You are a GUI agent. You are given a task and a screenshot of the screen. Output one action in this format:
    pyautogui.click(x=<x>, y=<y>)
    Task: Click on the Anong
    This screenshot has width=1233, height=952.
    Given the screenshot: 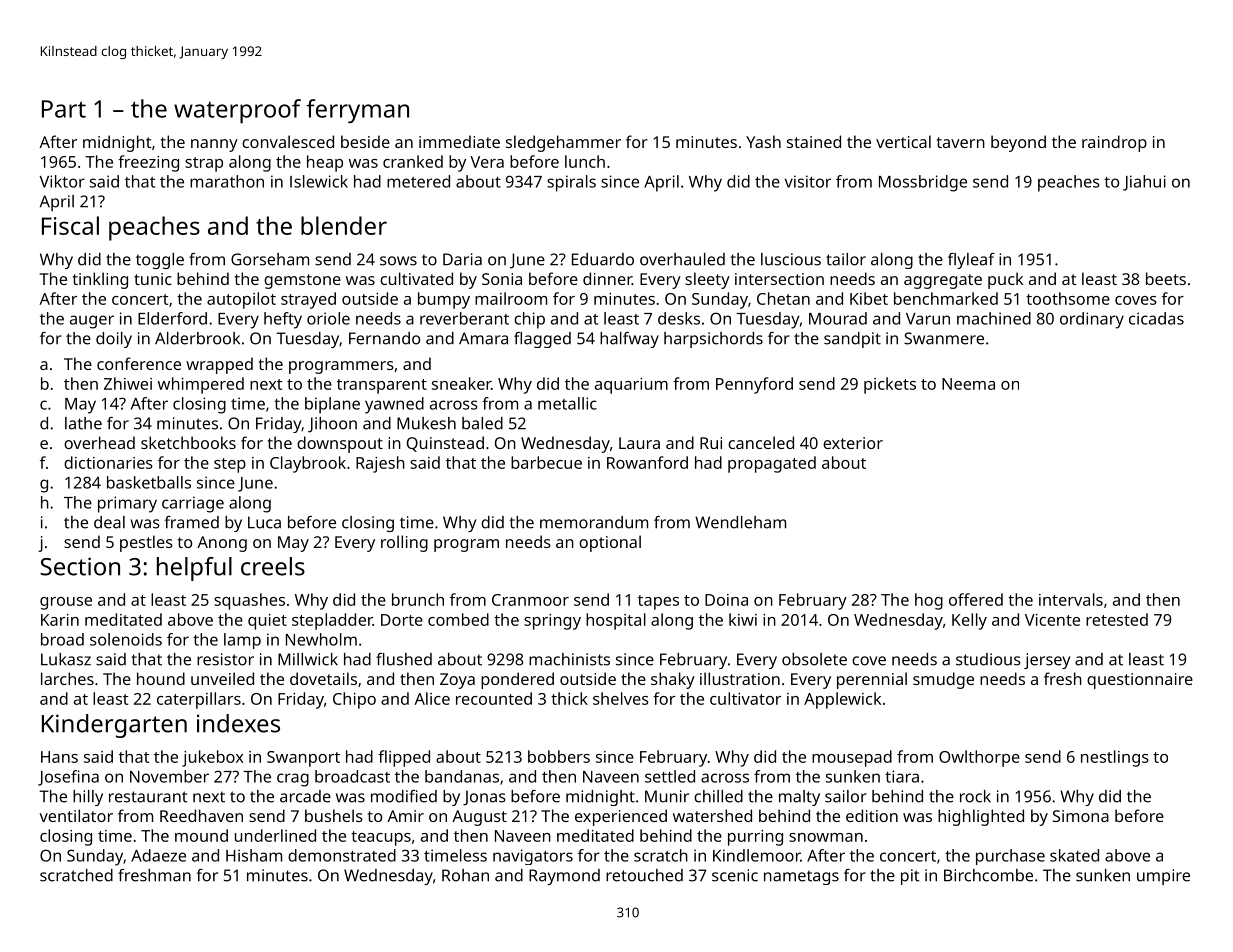 What is the action you would take?
    pyautogui.click(x=222, y=544)
